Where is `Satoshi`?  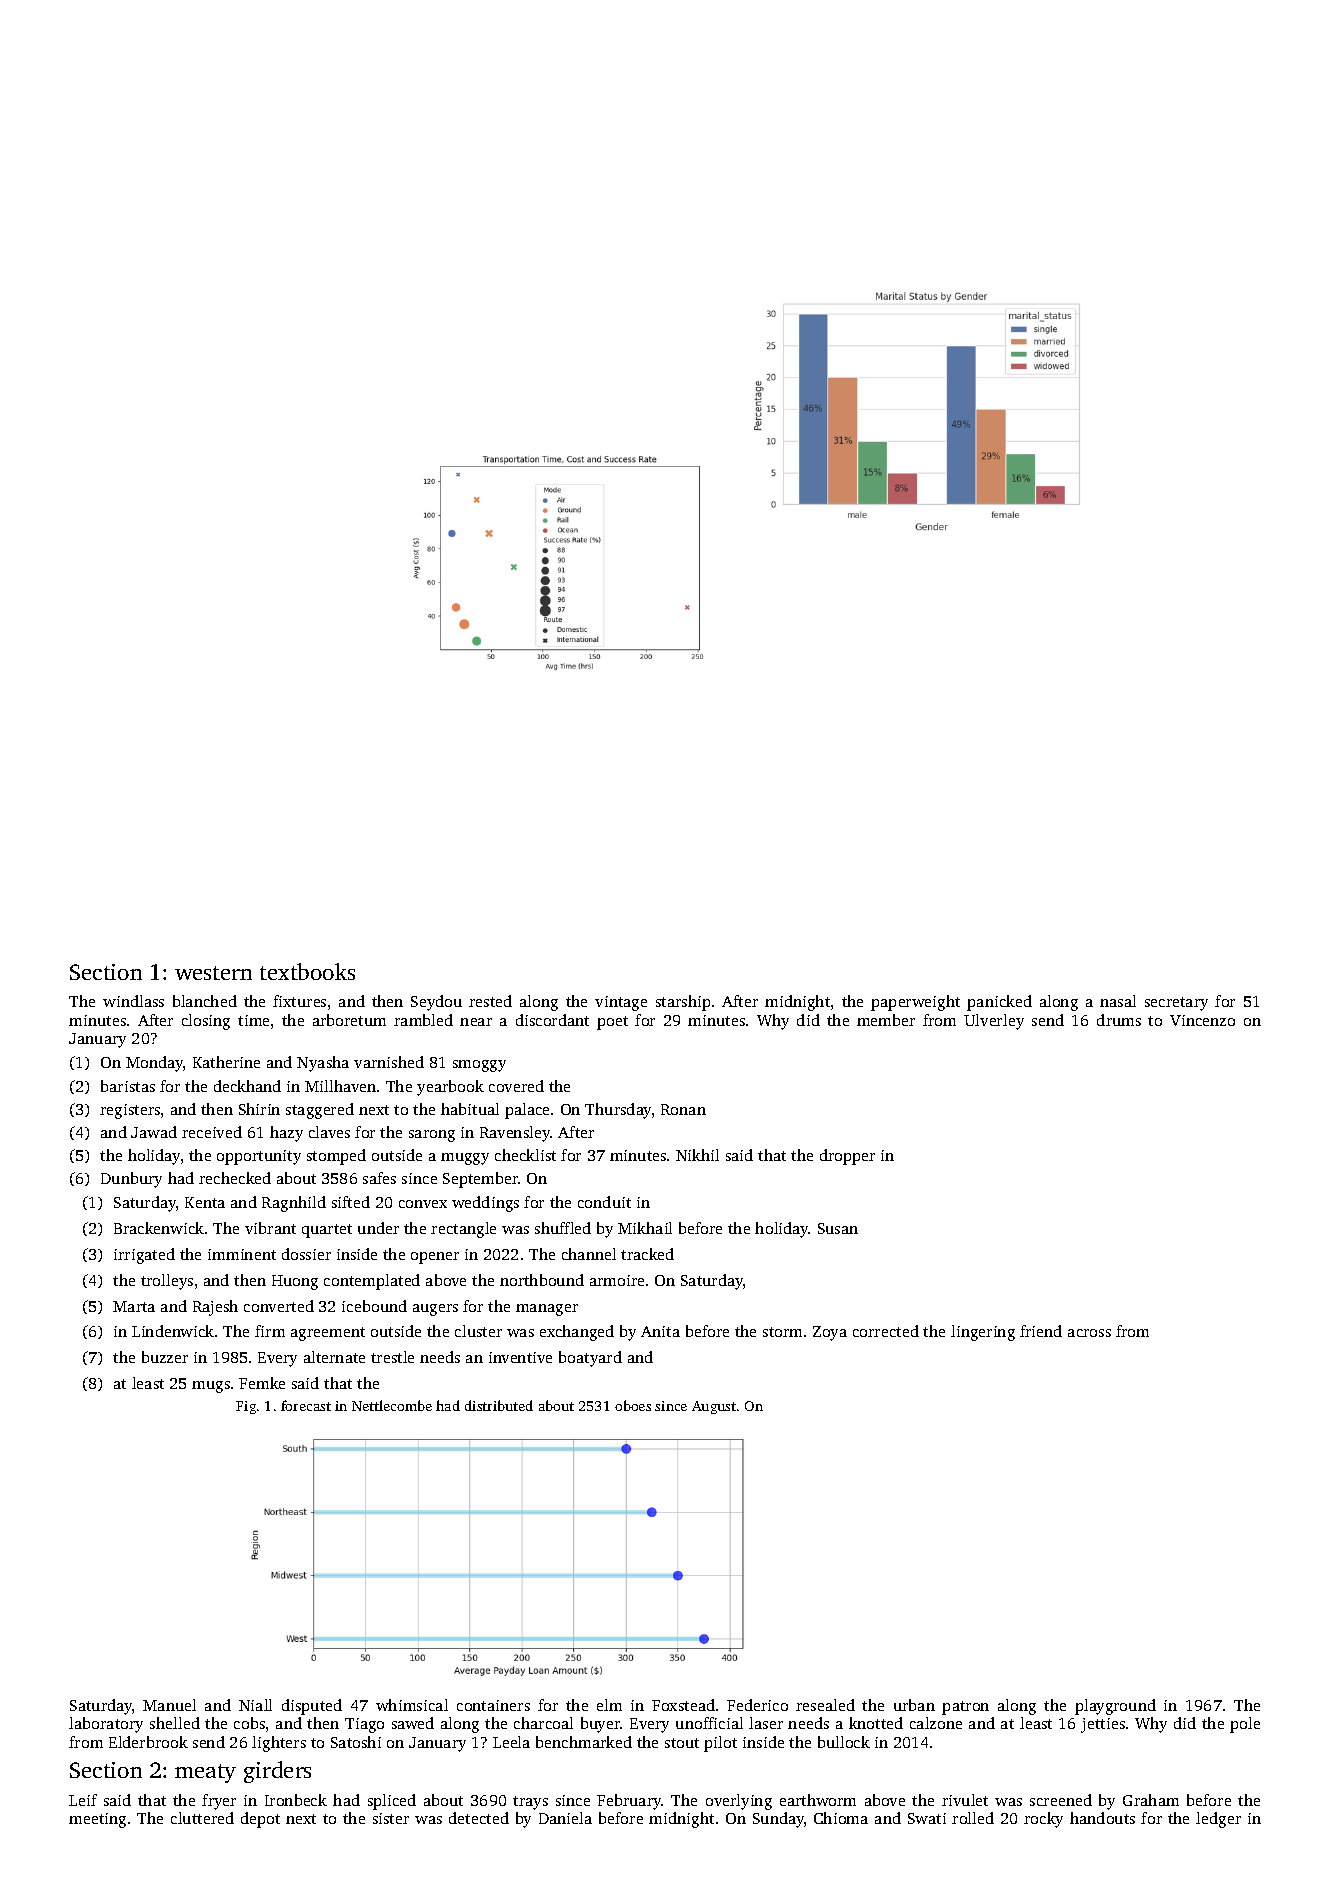 Satoshi is located at coordinates (356, 1742).
